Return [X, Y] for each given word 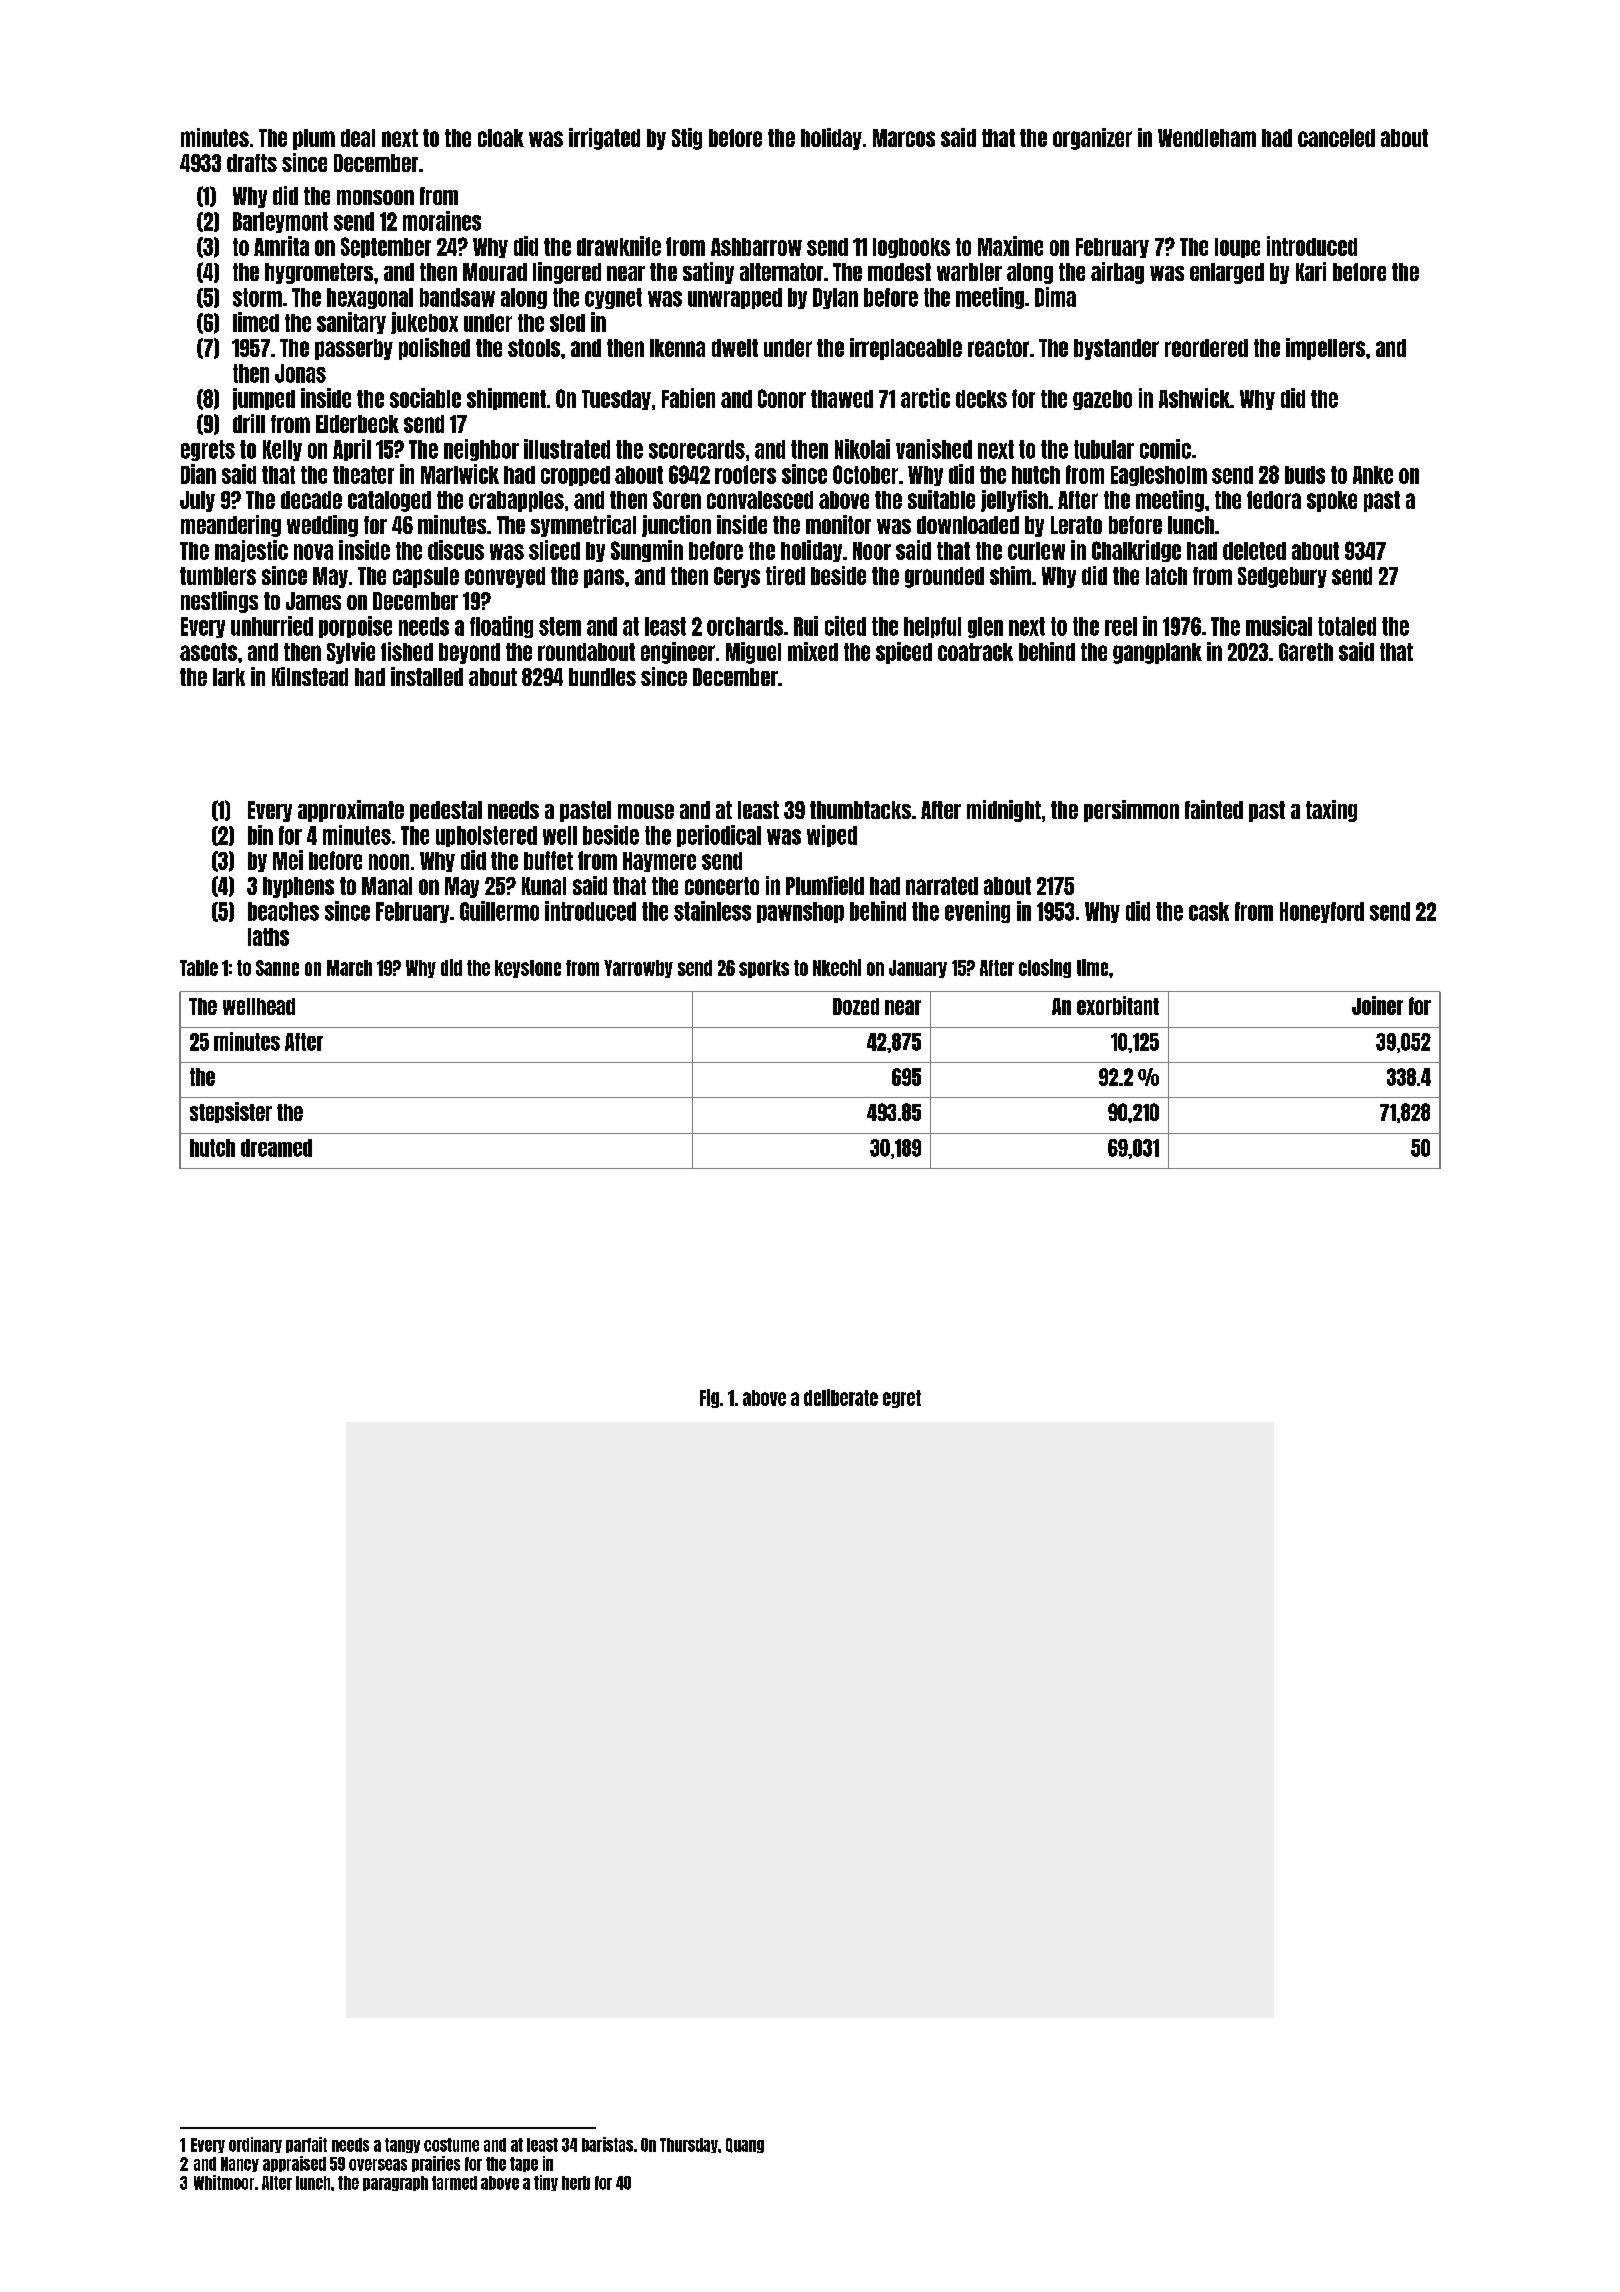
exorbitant [1118, 1005]
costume [451, 2145]
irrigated [604, 139]
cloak [501, 138]
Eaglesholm [1159, 476]
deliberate [841, 1397]
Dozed [856, 1006]
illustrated [567, 449]
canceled [1336, 138]
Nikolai [862, 449]
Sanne [277, 968]
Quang [745, 2145]
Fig [709, 1398]
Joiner [1377, 1005]
